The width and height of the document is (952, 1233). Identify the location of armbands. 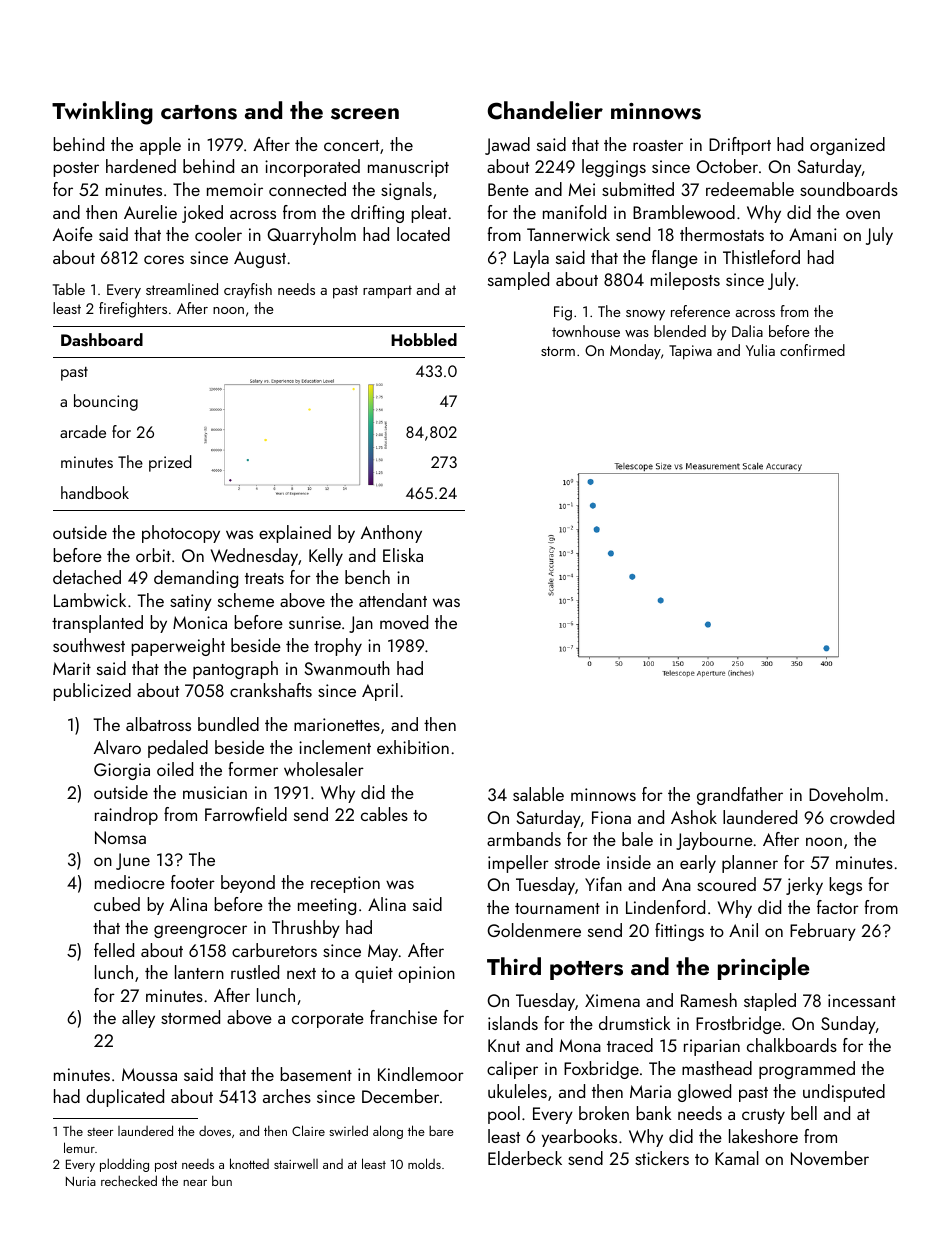
(524, 839).
